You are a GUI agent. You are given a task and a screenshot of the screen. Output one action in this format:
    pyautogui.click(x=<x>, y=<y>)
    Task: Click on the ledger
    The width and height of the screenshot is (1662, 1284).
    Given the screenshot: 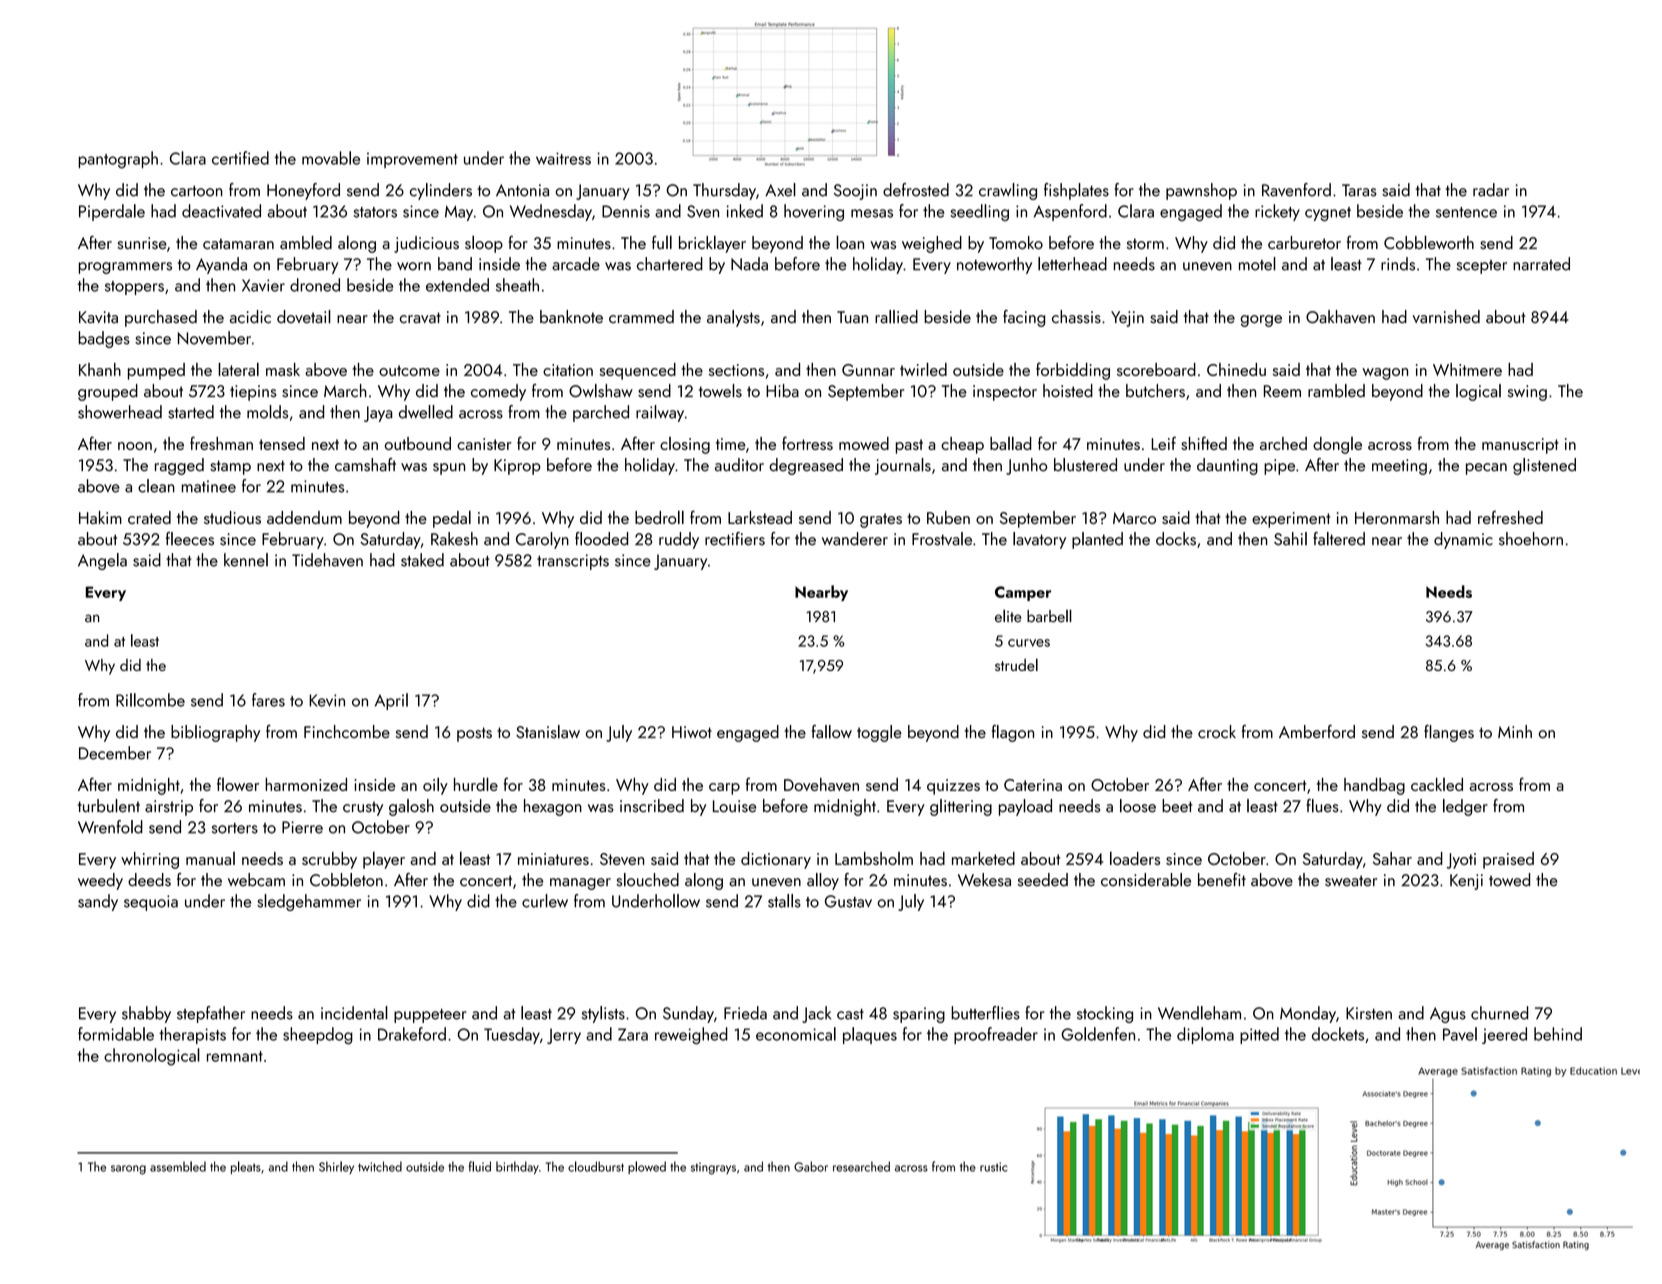 What is the action you would take?
    pyautogui.click(x=1465, y=807)
